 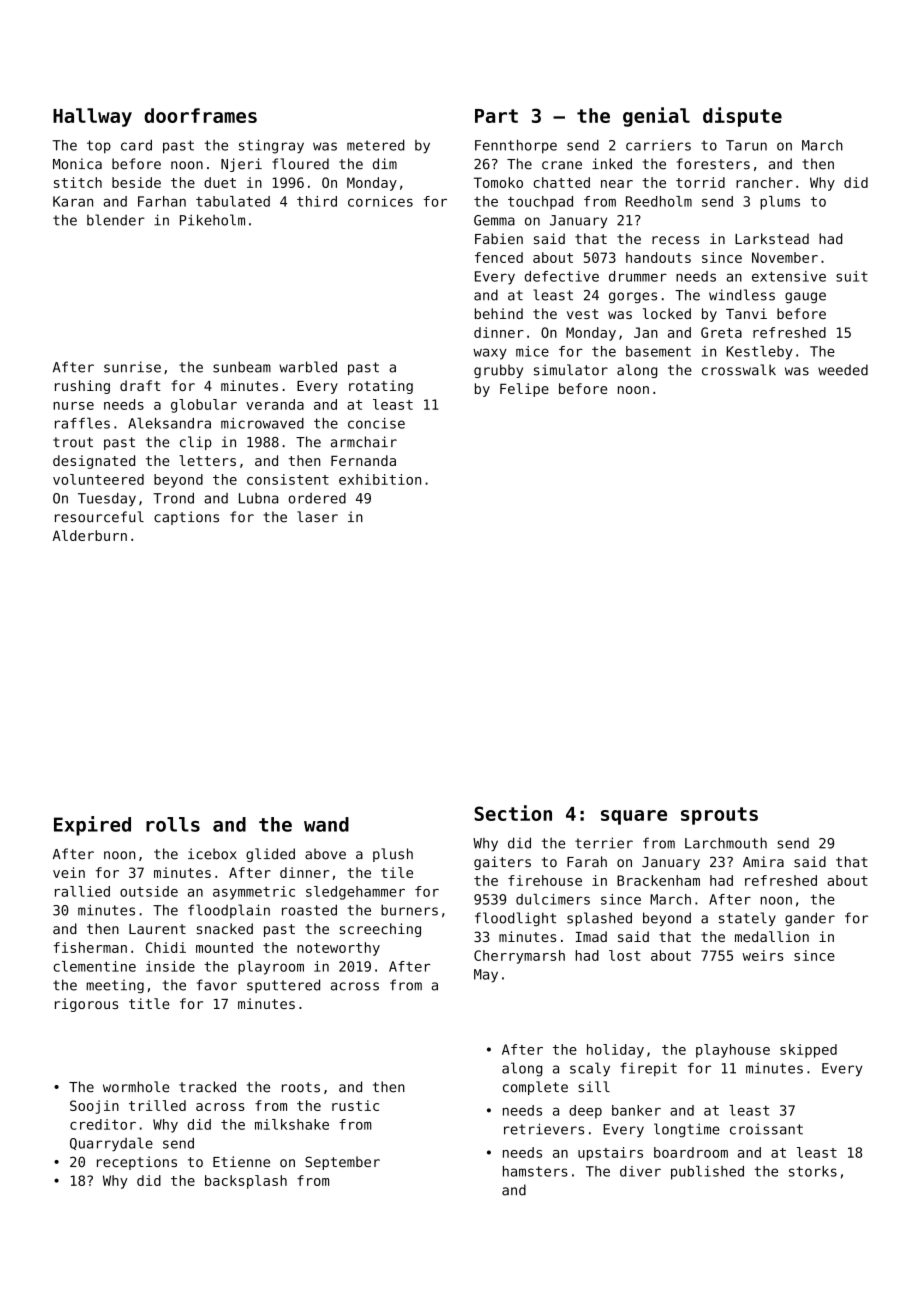 I want to click on rolls, so click(x=173, y=824).
